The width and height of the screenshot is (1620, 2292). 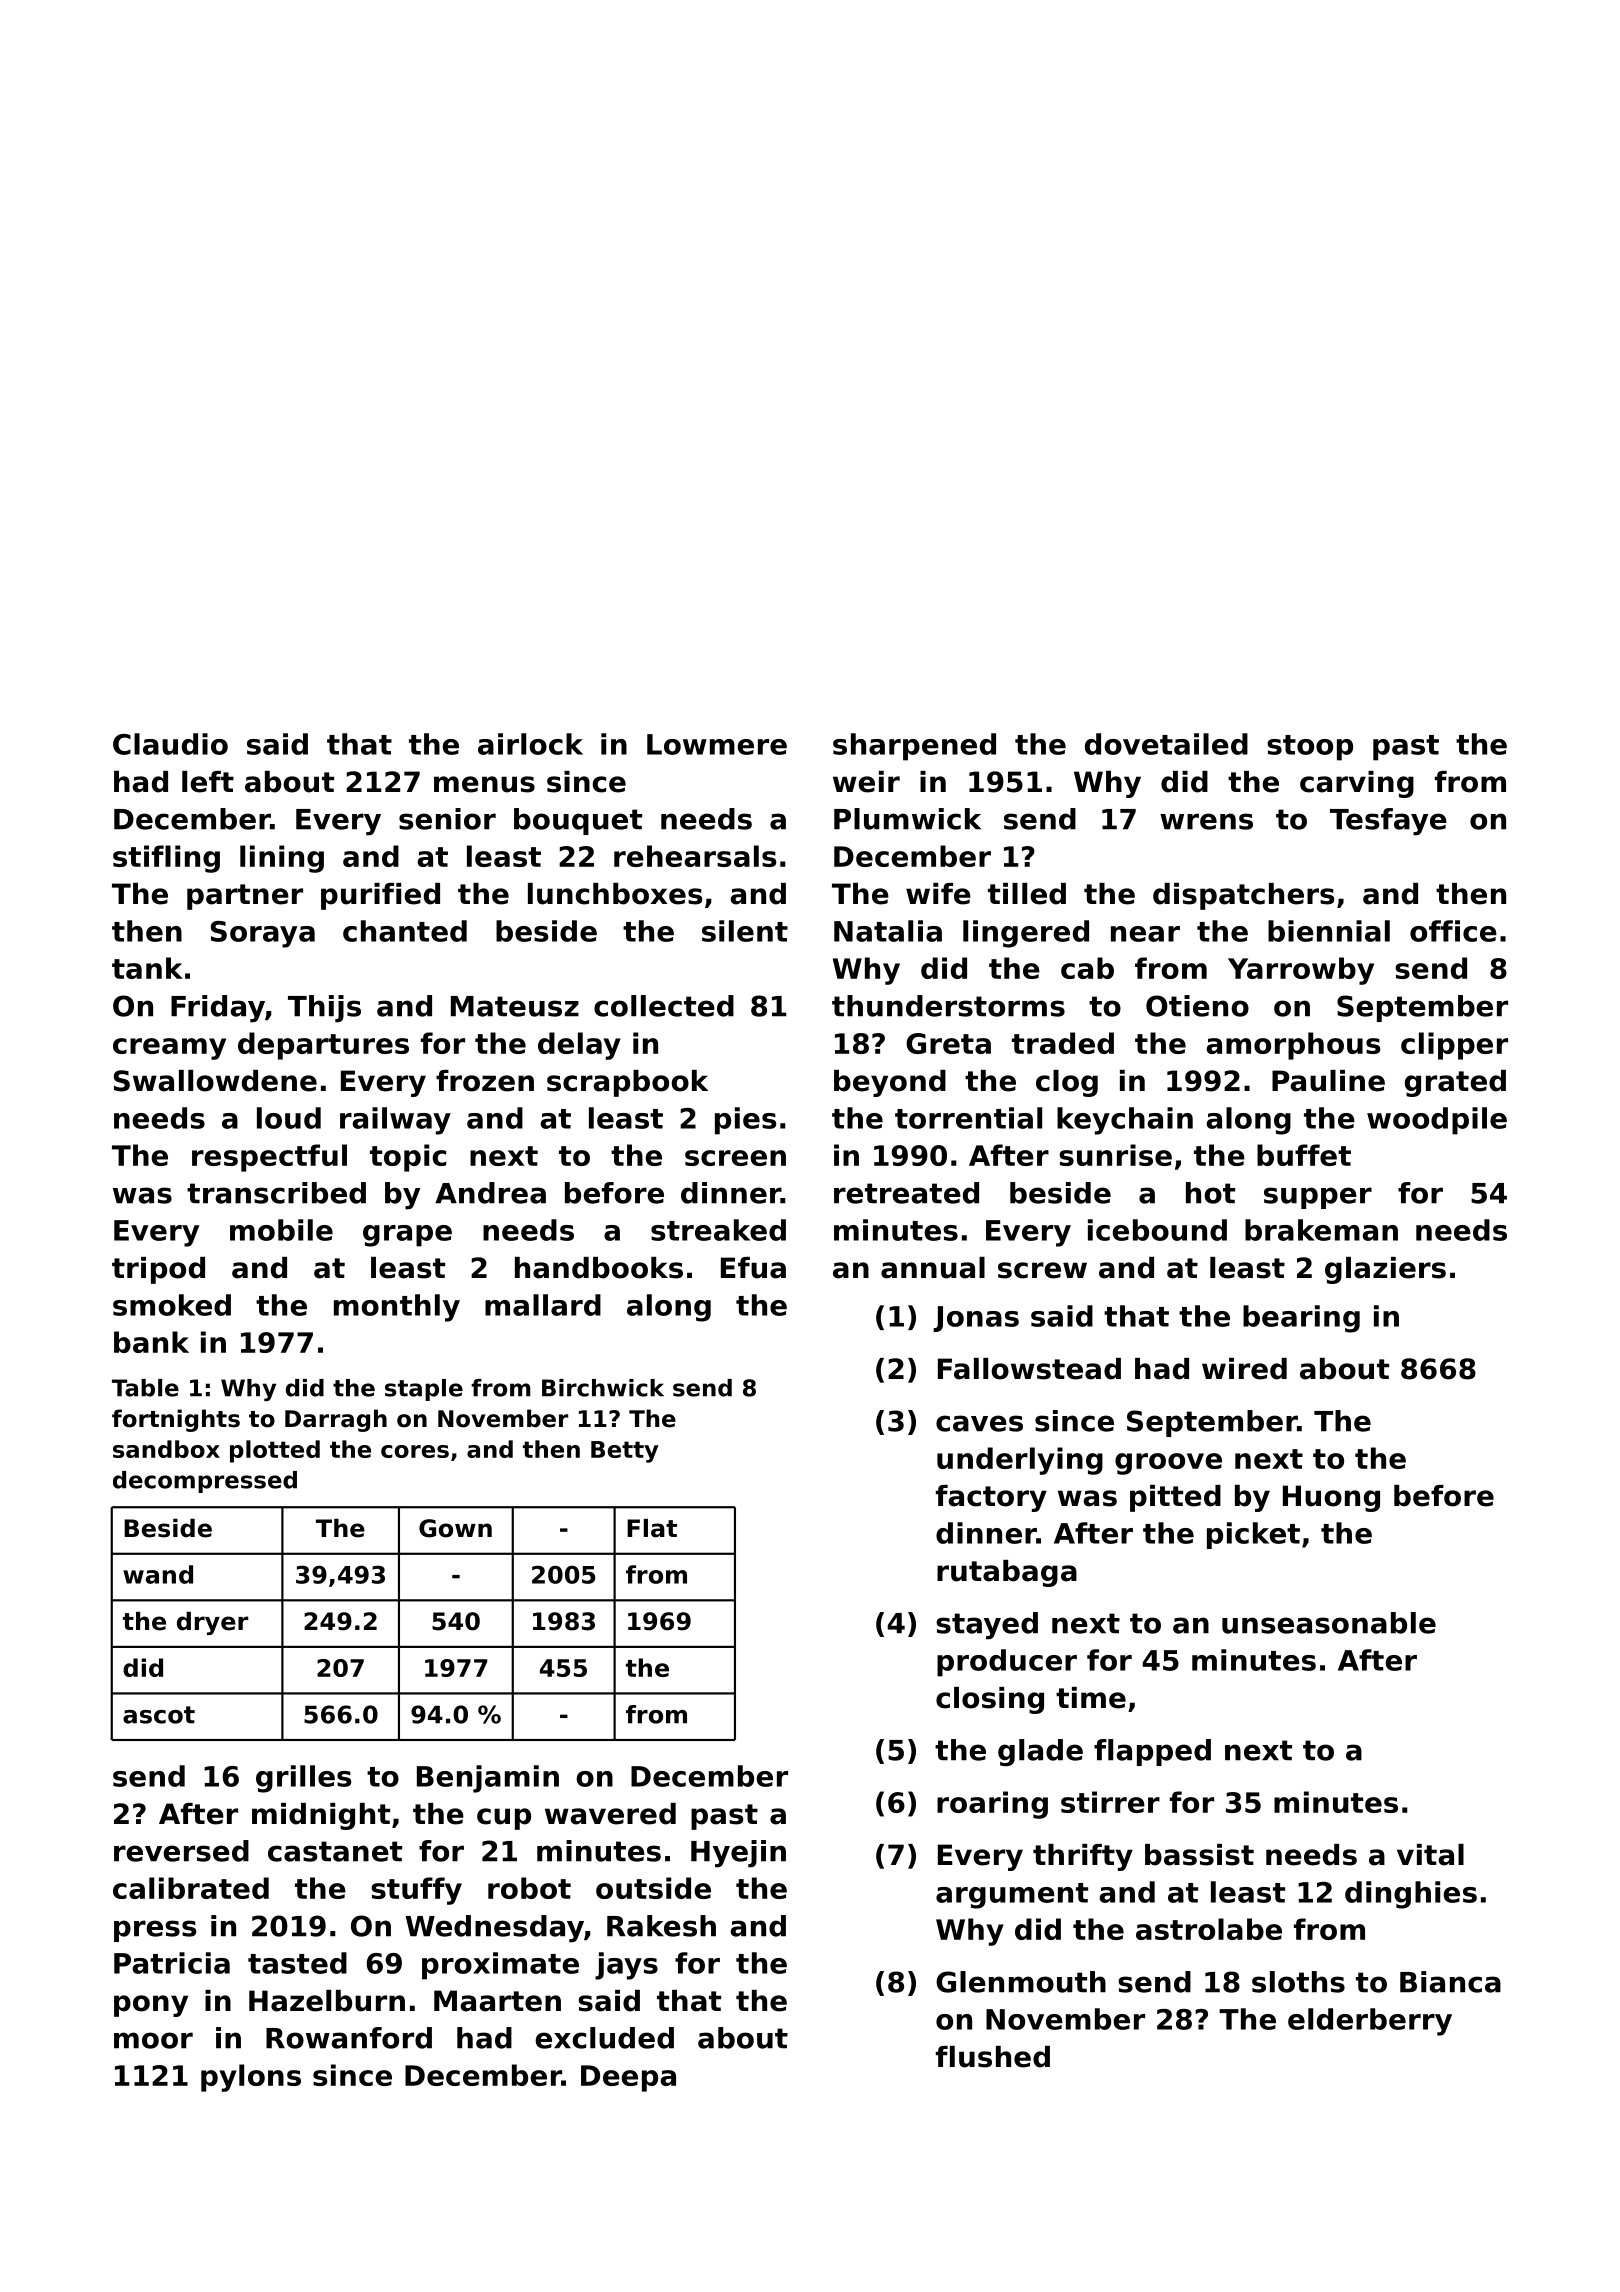 I want to click on partner, so click(x=245, y=897).
